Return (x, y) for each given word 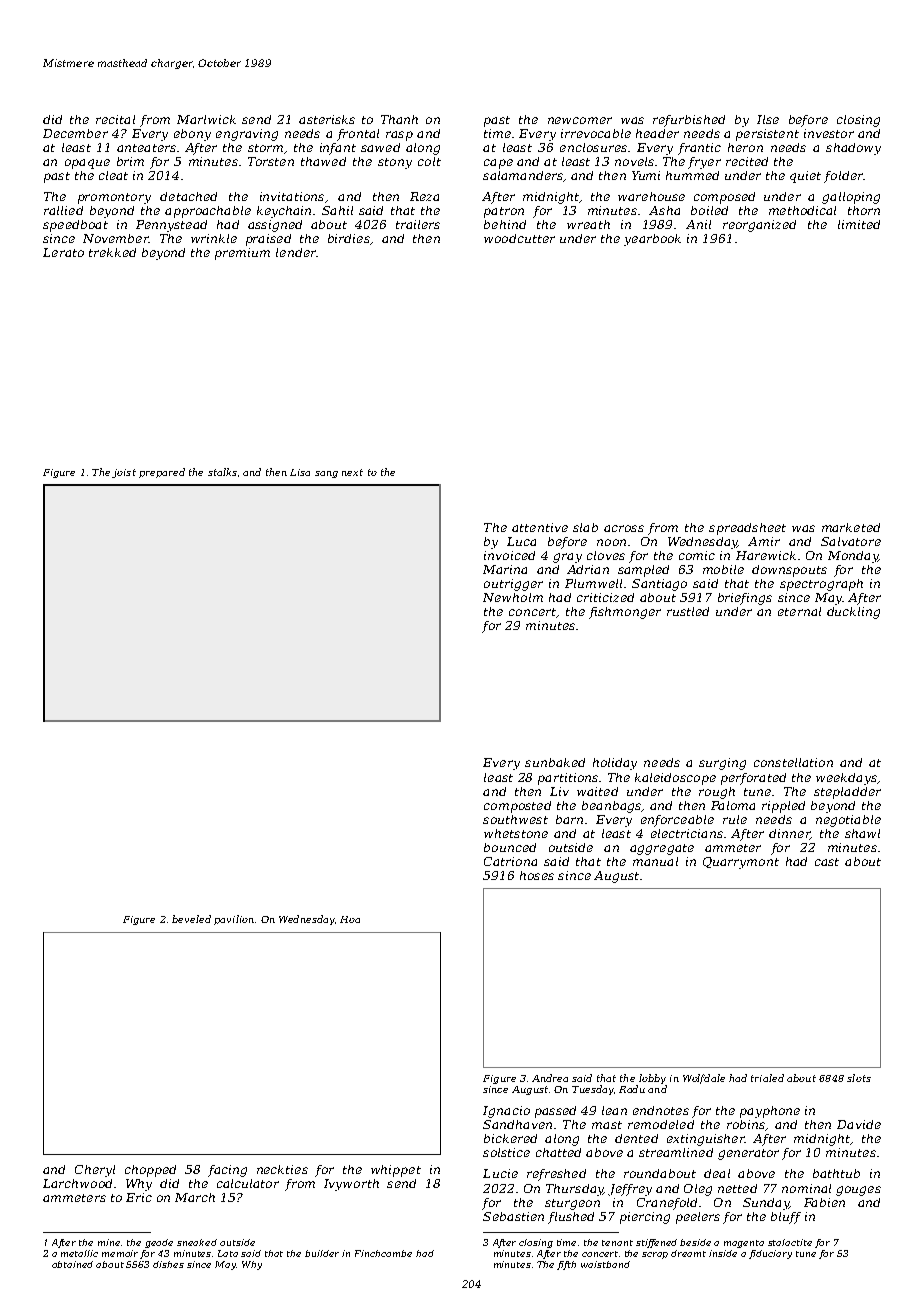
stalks (222, 472)
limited (859, 224)
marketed (851, 527)
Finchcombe (383, 1253)
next (352, 472)
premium (242, 254)
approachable (208, 212)
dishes (168, 1264)
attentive (540, 527)
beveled (191, 919)
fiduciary (770, 1254)
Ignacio (506, 1112)
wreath (588, 224)
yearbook (652, 240)
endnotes (661, 1110)
